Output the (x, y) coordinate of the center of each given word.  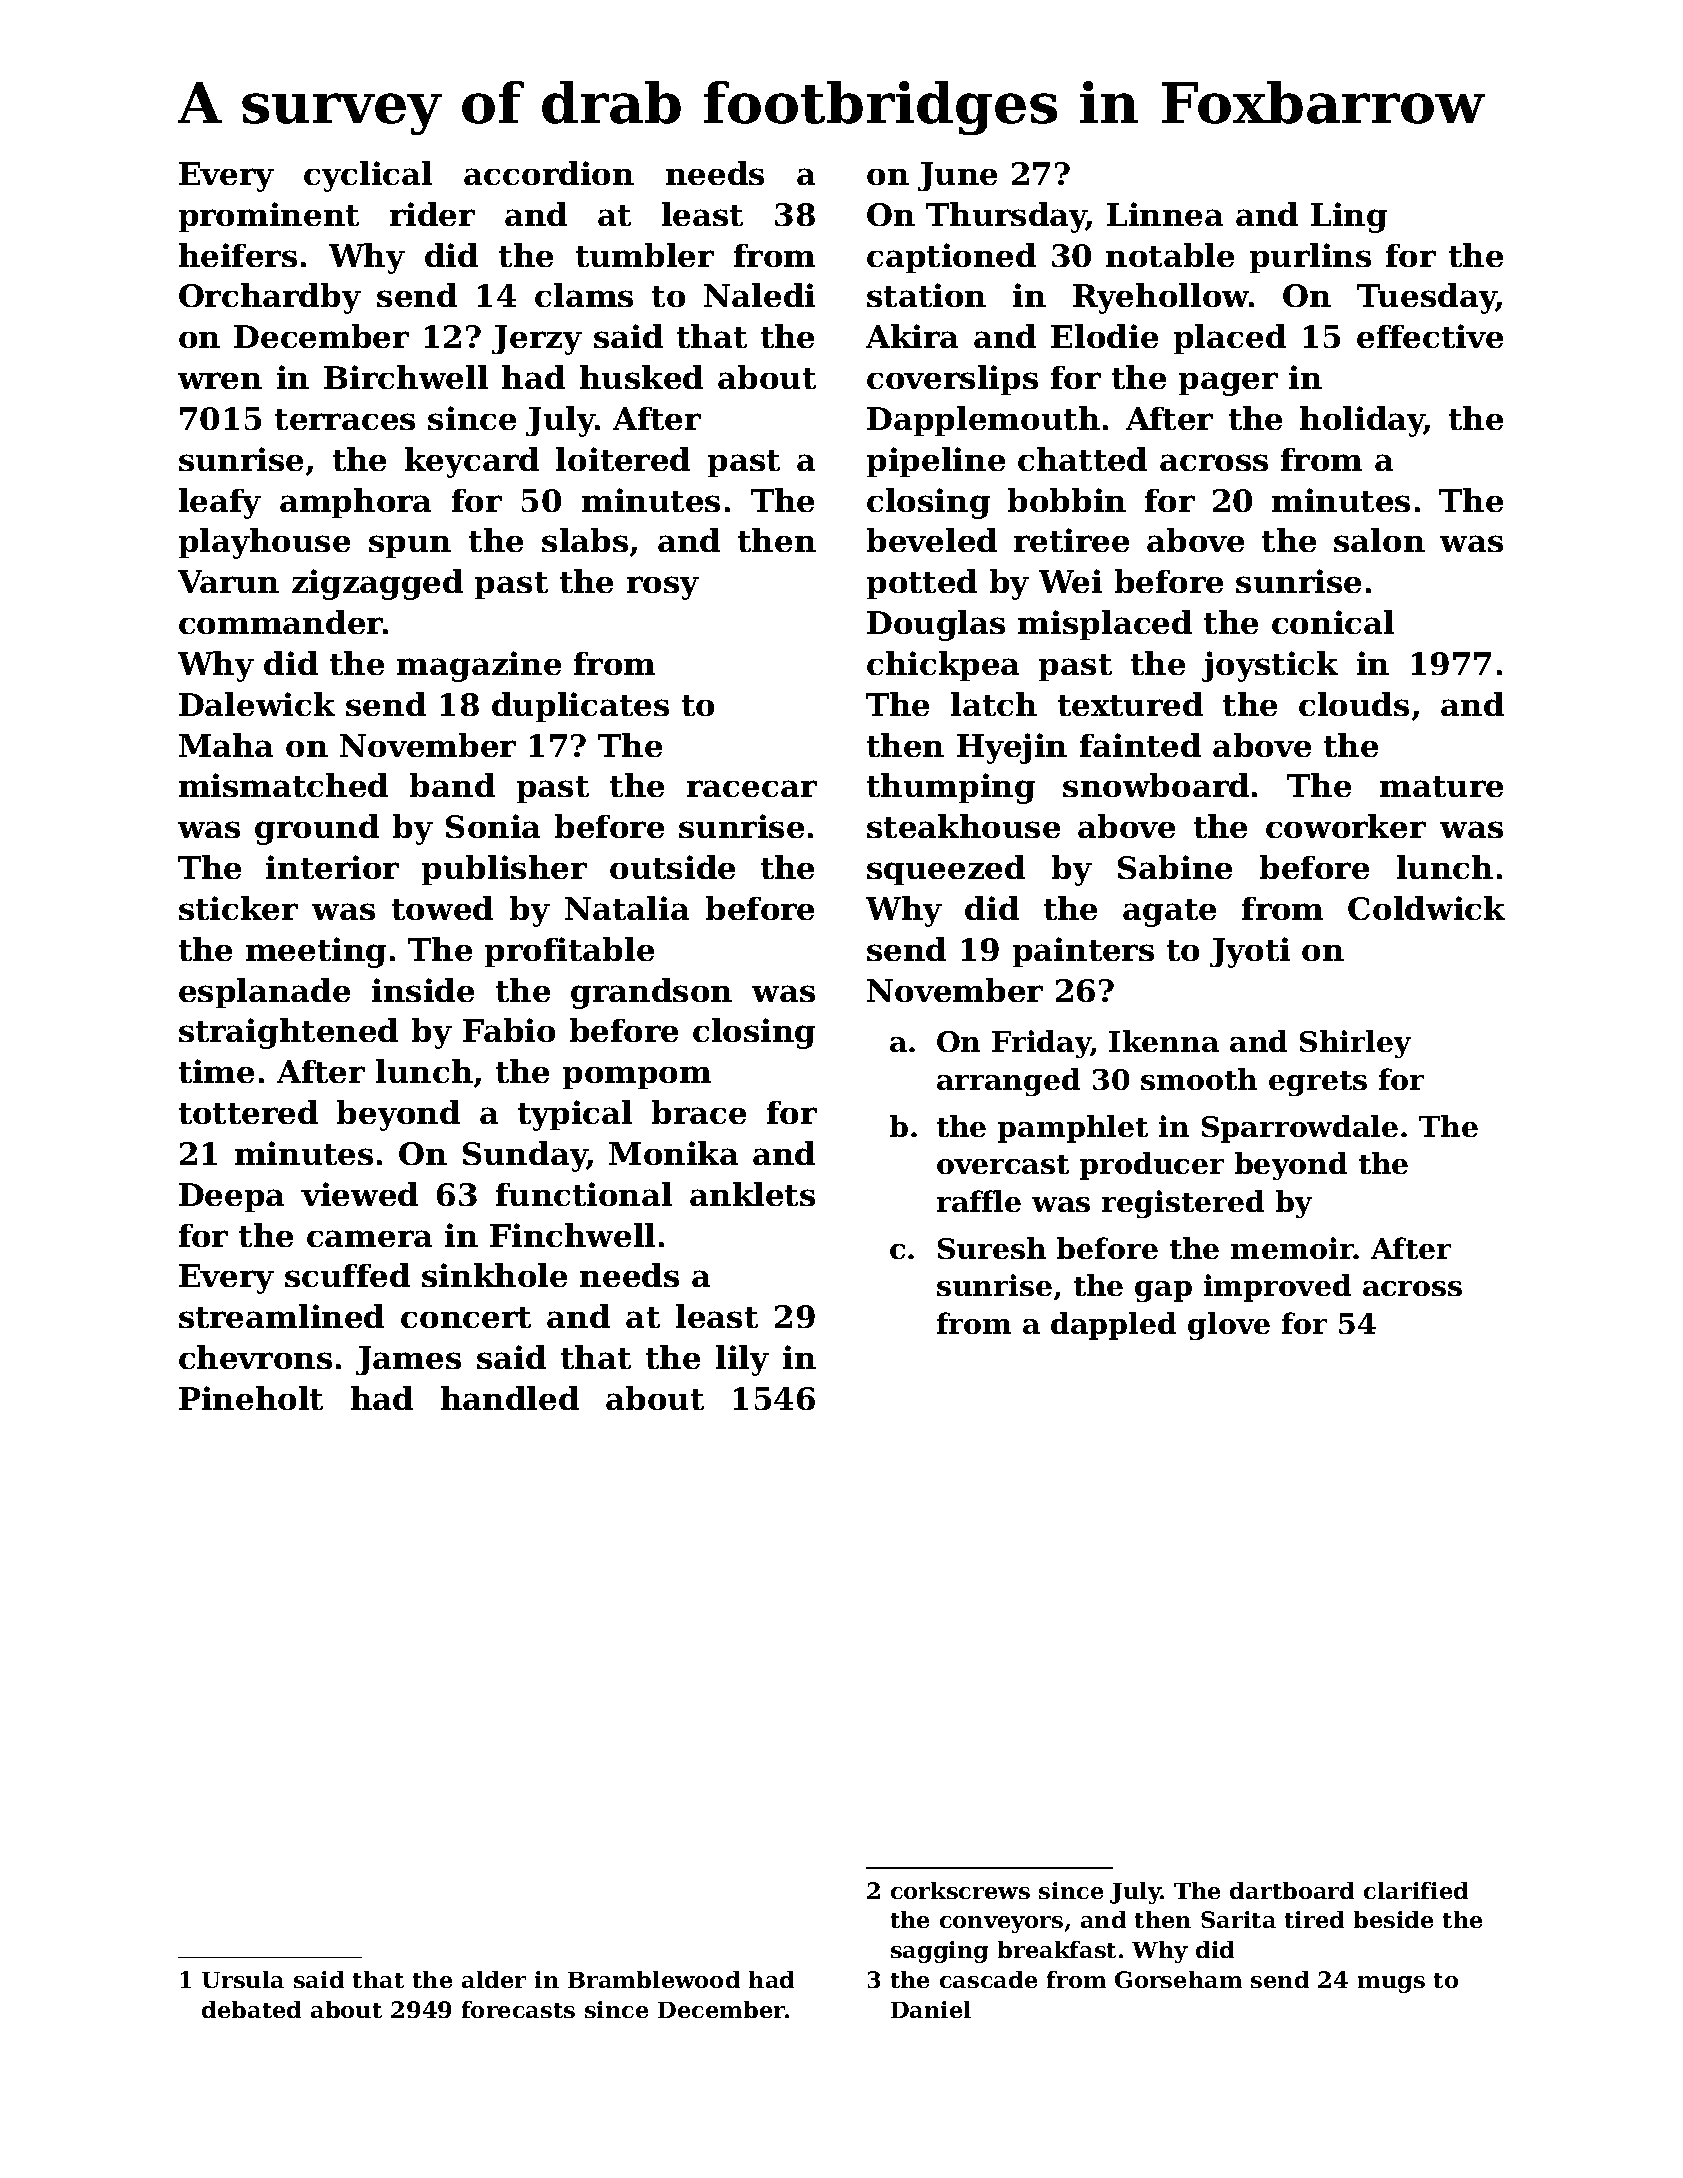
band (452, 785)
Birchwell (406, 377)
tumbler (645, 255)
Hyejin (1012, 748)
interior (332, 867)
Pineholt (251, 1398)
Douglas (936, 625)
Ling (1349, 217)
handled (510, 1398)
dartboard (1292, 1890)
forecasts (518, 2009)
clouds (1354, 704)
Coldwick (1426, 908)
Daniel (931, 2009)
